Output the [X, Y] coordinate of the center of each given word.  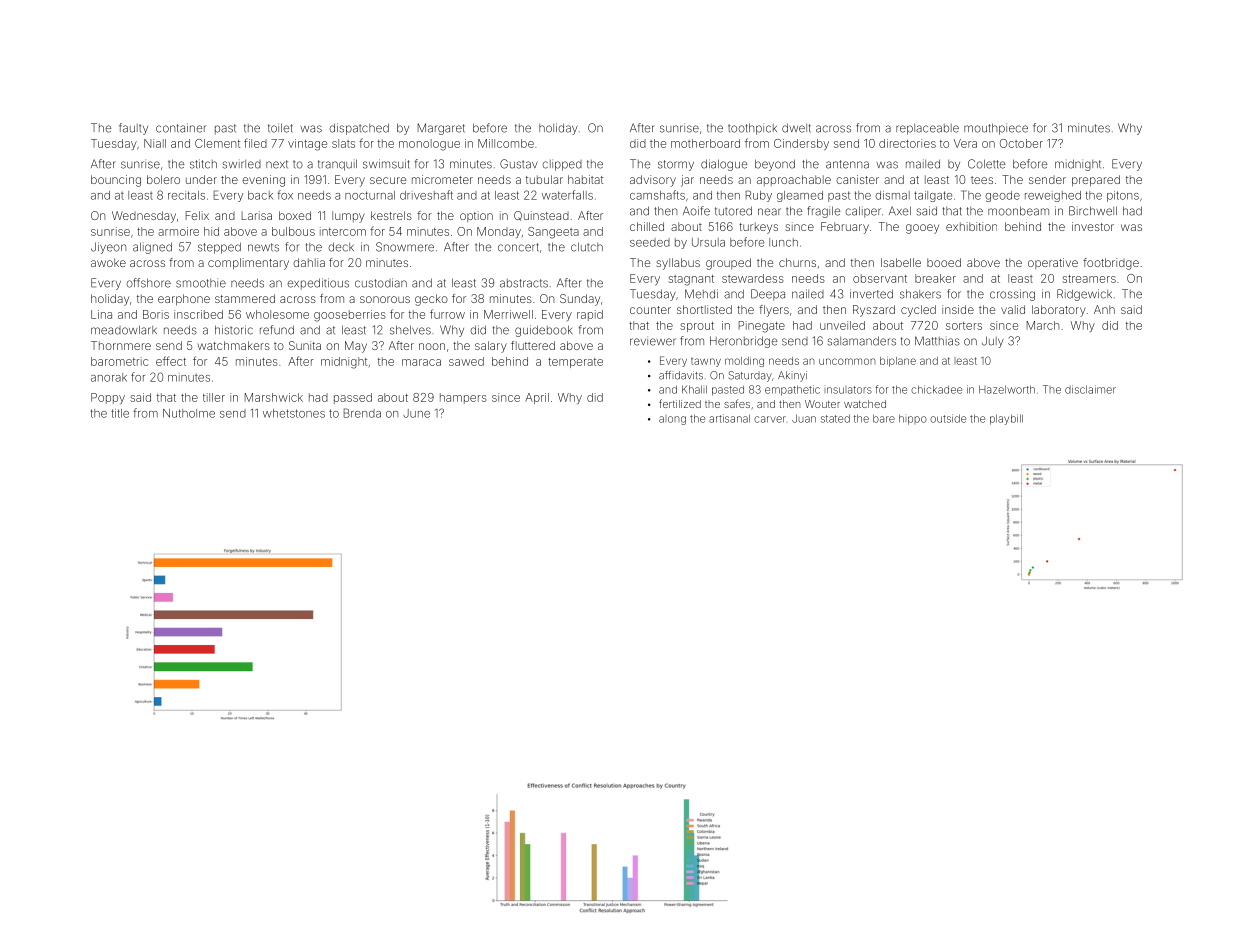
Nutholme [189, 413]
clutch [587, 247]
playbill [1006, 419]
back [260, 195]
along [672, 420]
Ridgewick [1084, 295]
